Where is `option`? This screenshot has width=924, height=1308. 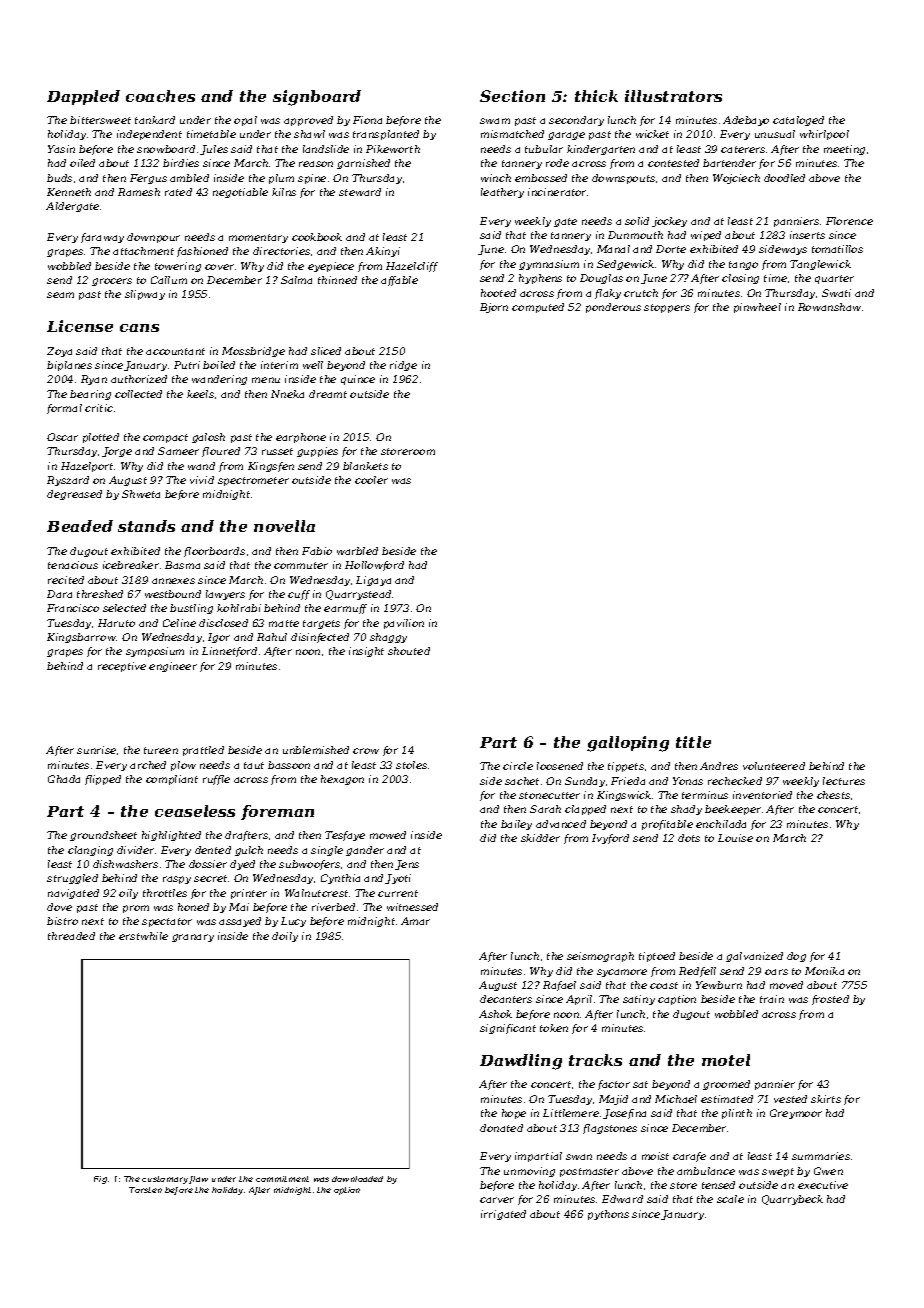 option is located at coordinates (347, 1191).
